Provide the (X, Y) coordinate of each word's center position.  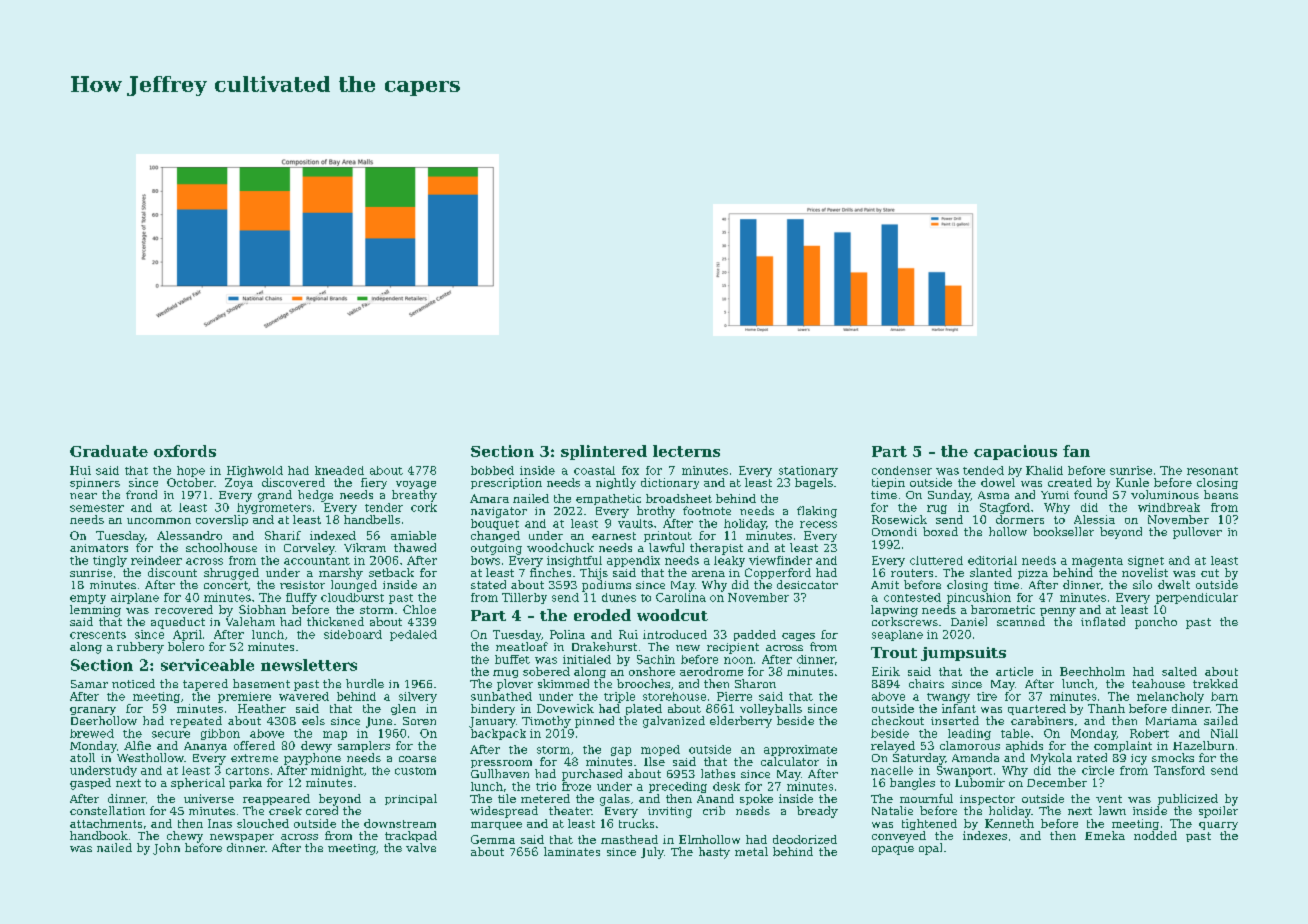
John (166, 849)
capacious (1015, 452)
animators (99, 548)
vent (1109, 799)
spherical (198, 783)
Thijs (594, 574)
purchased (592, 775)
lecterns (686, 451)
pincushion (979, 598)
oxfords (185, 451)
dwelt (1174, 584)
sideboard (353, 634)
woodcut (672, 615)
